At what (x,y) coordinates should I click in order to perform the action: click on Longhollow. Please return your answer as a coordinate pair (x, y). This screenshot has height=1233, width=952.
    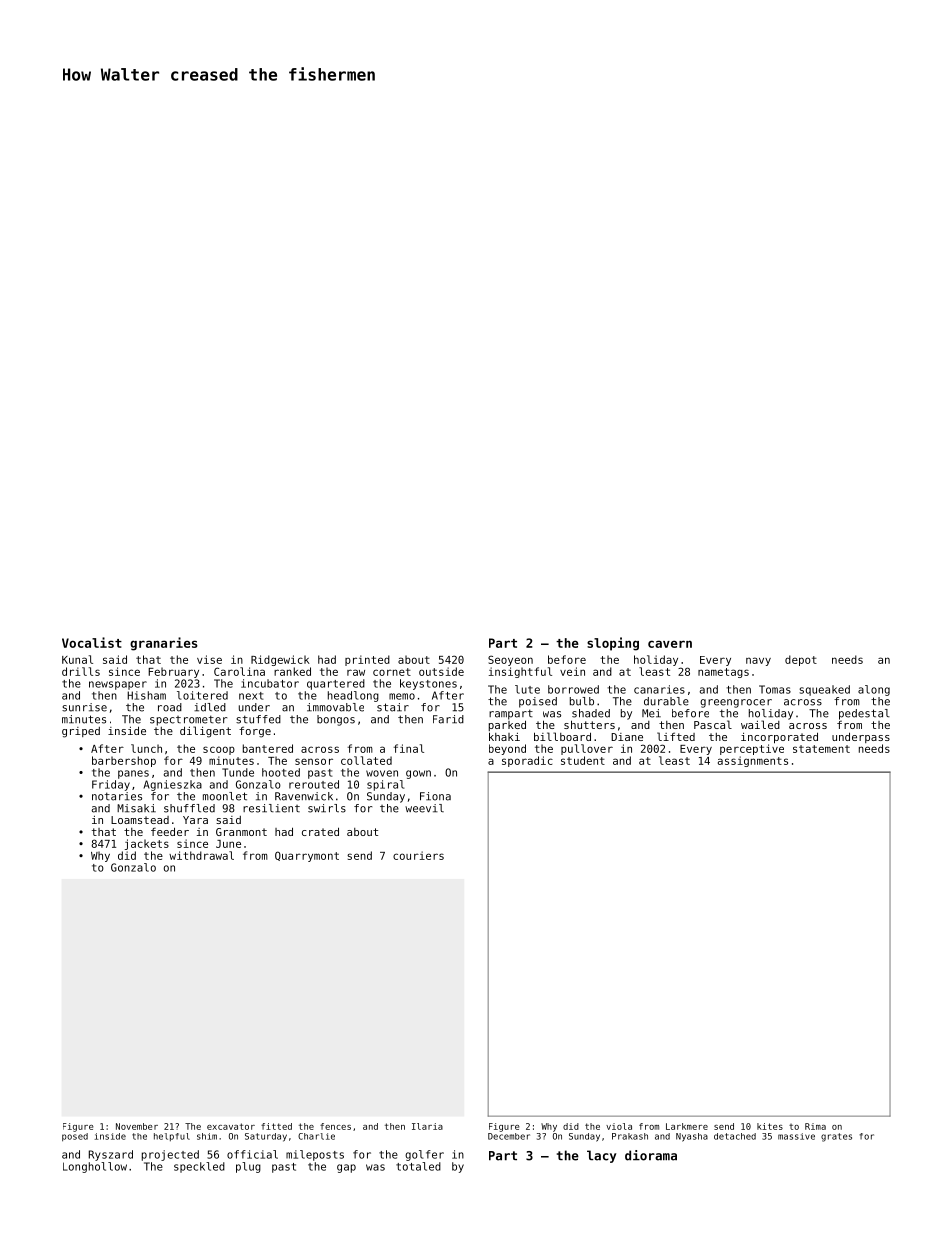
    Looking at the image, I should click on (95, 1167).
